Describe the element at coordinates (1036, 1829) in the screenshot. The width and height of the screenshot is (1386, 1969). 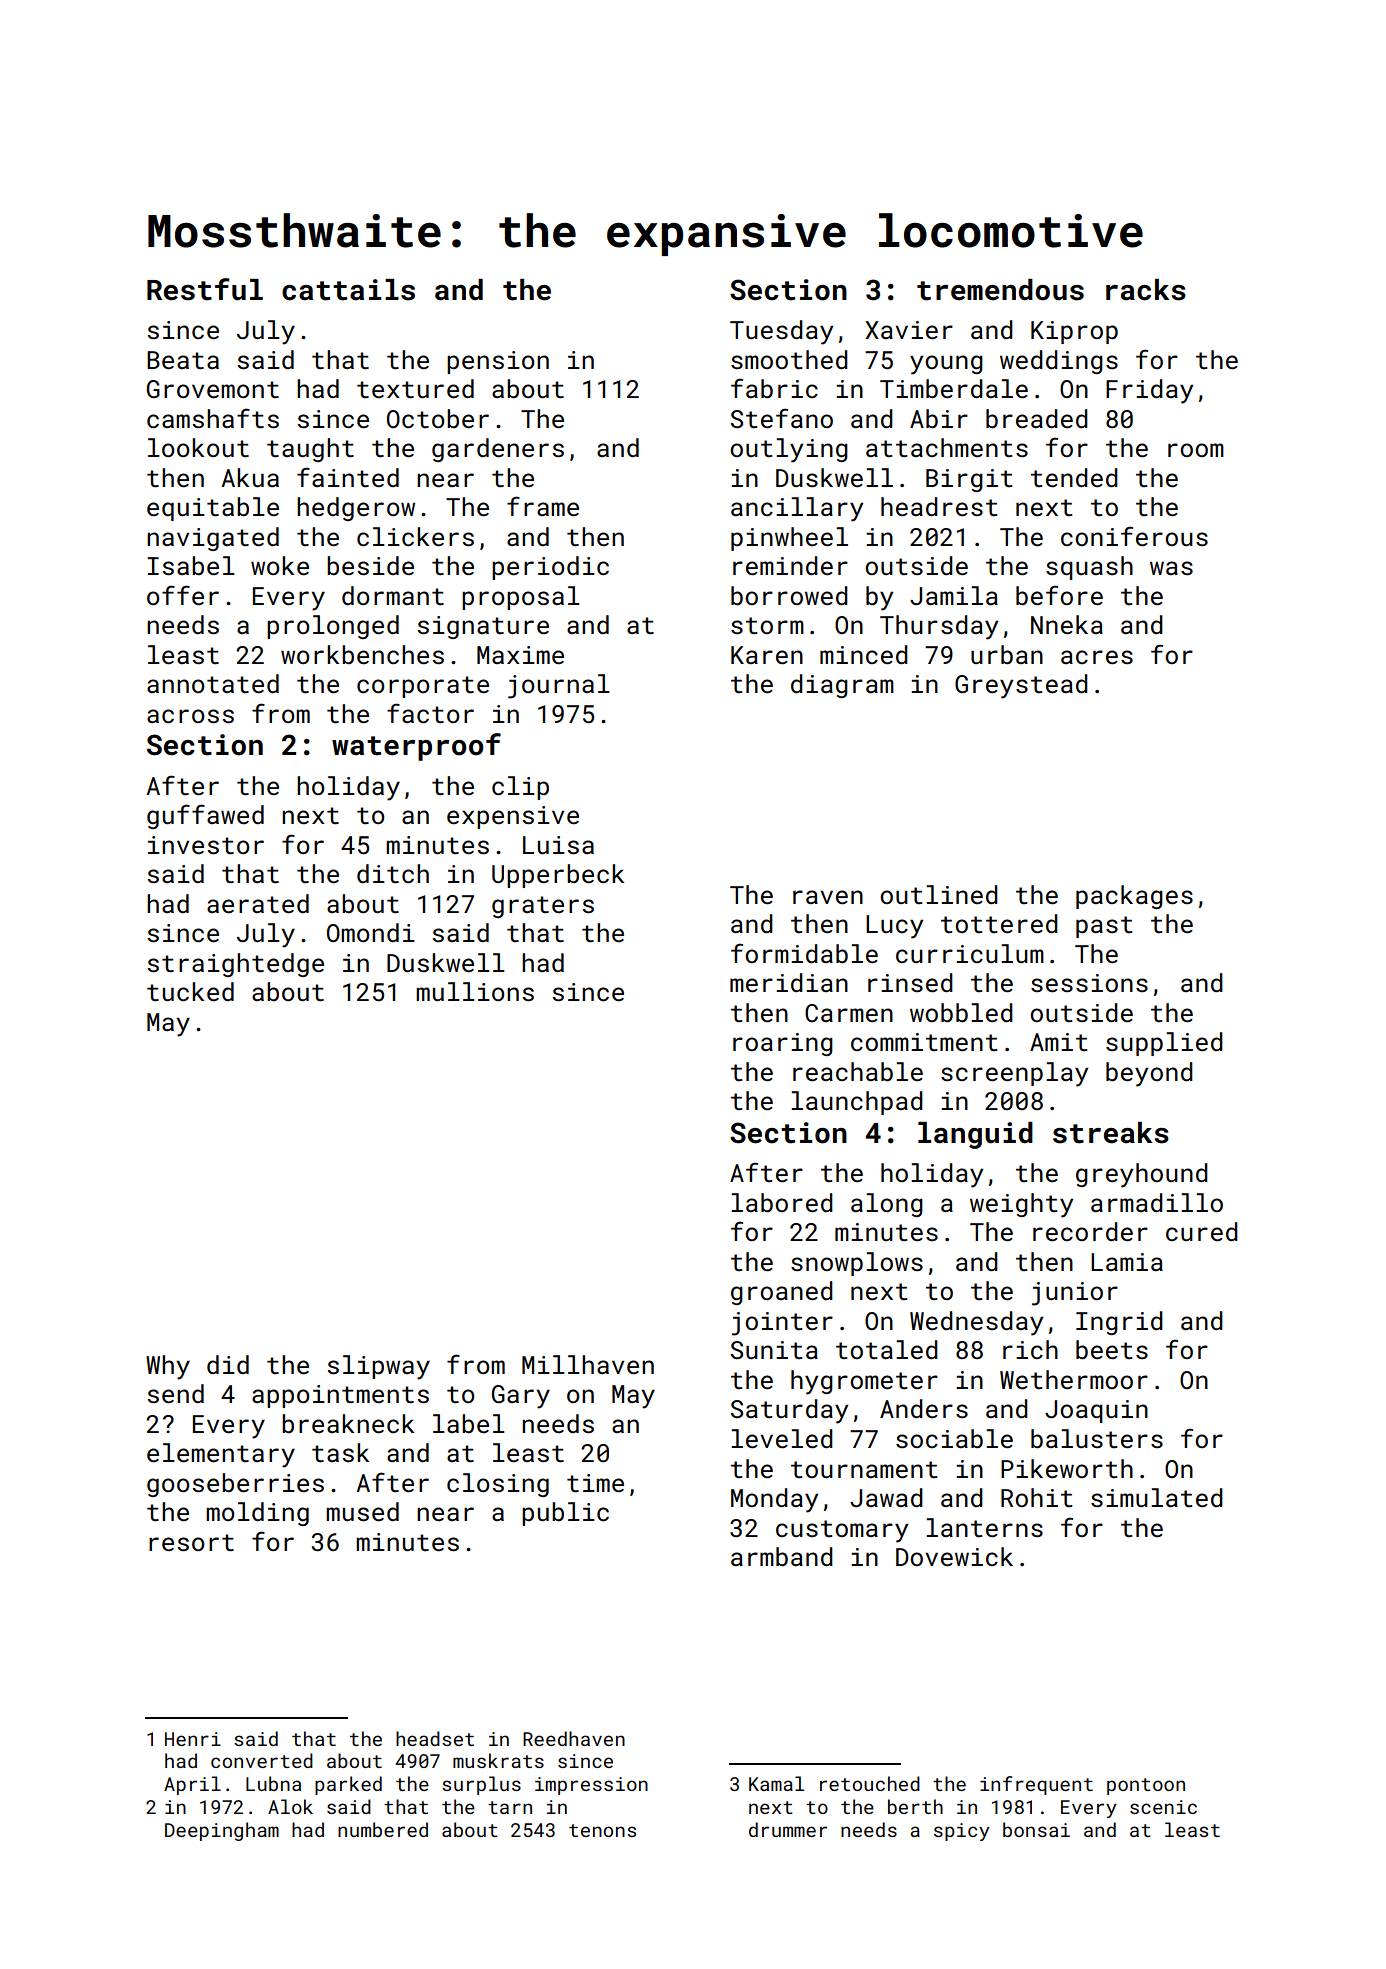
I see `bonsai` at that location.
